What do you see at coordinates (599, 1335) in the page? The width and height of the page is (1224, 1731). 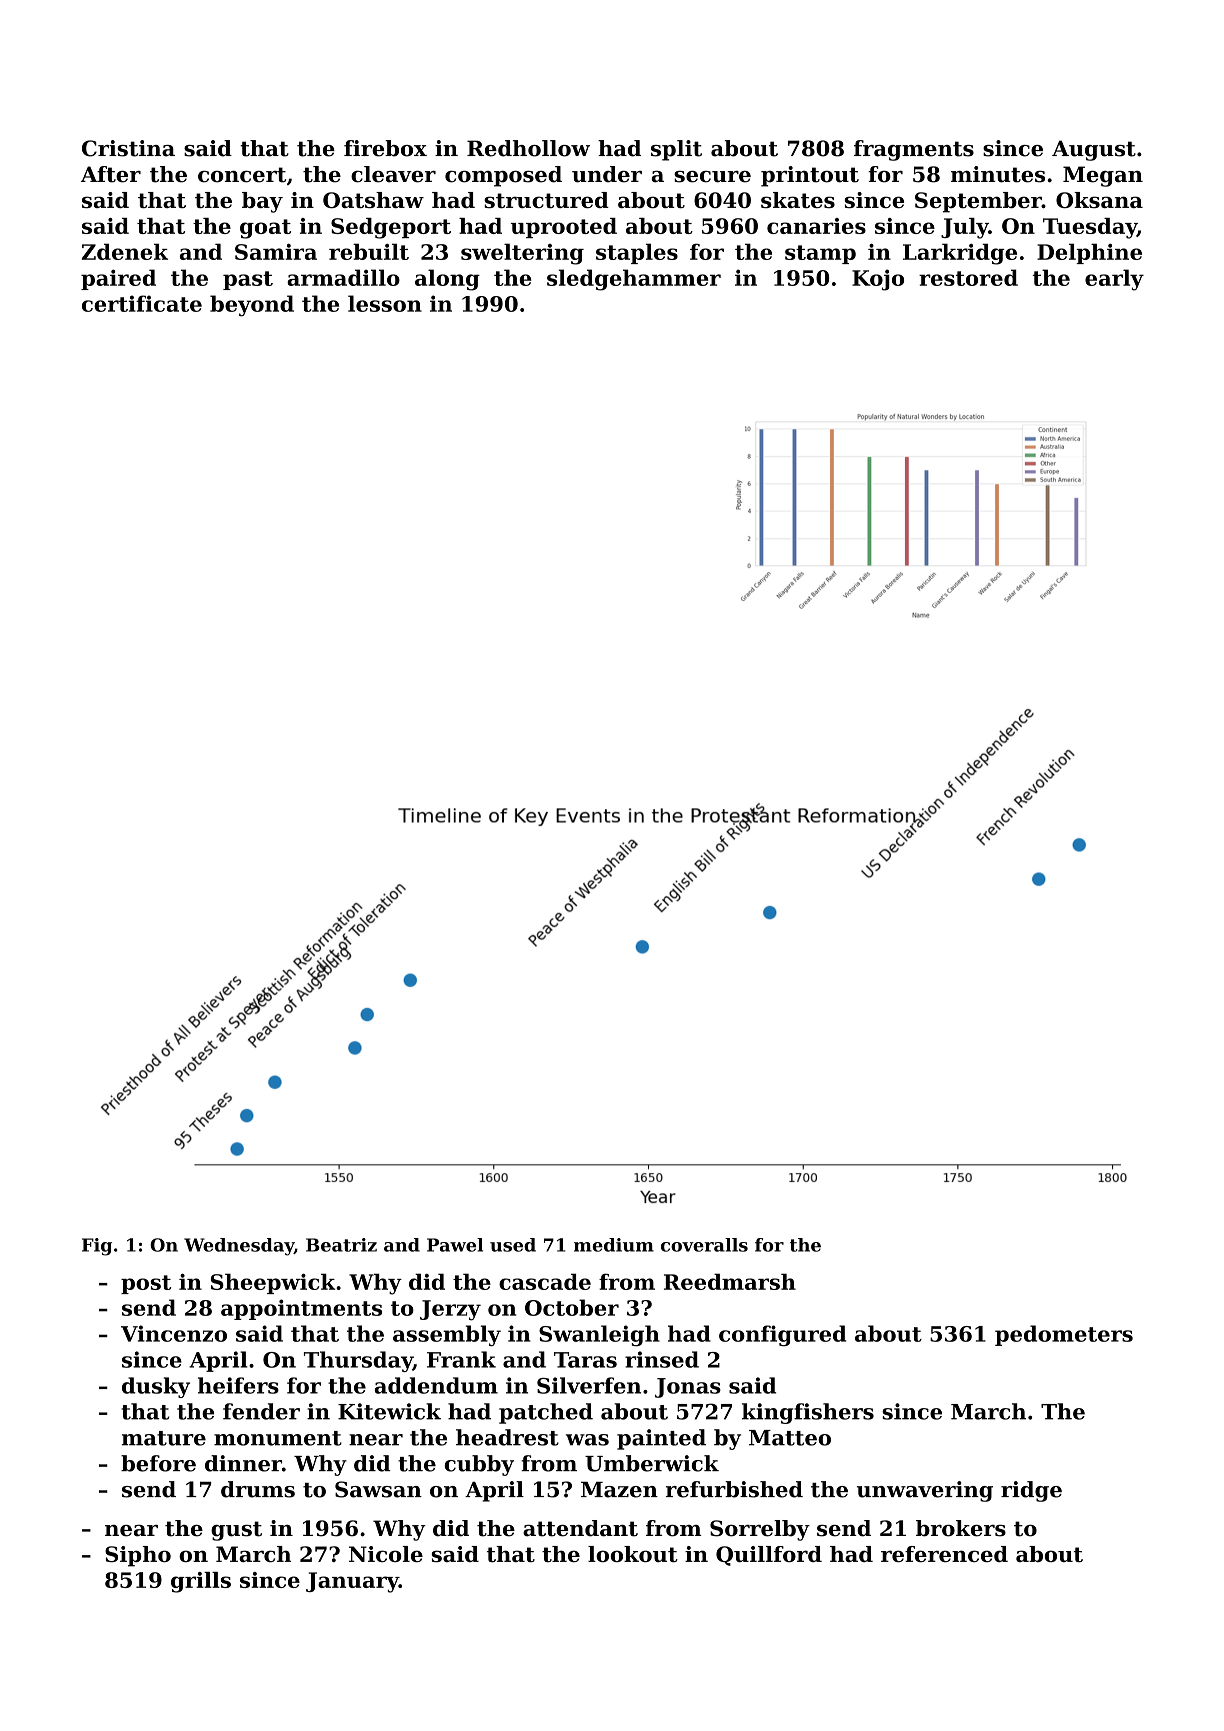 I see `Swanleigh` at bounding box center [599, 1335].
